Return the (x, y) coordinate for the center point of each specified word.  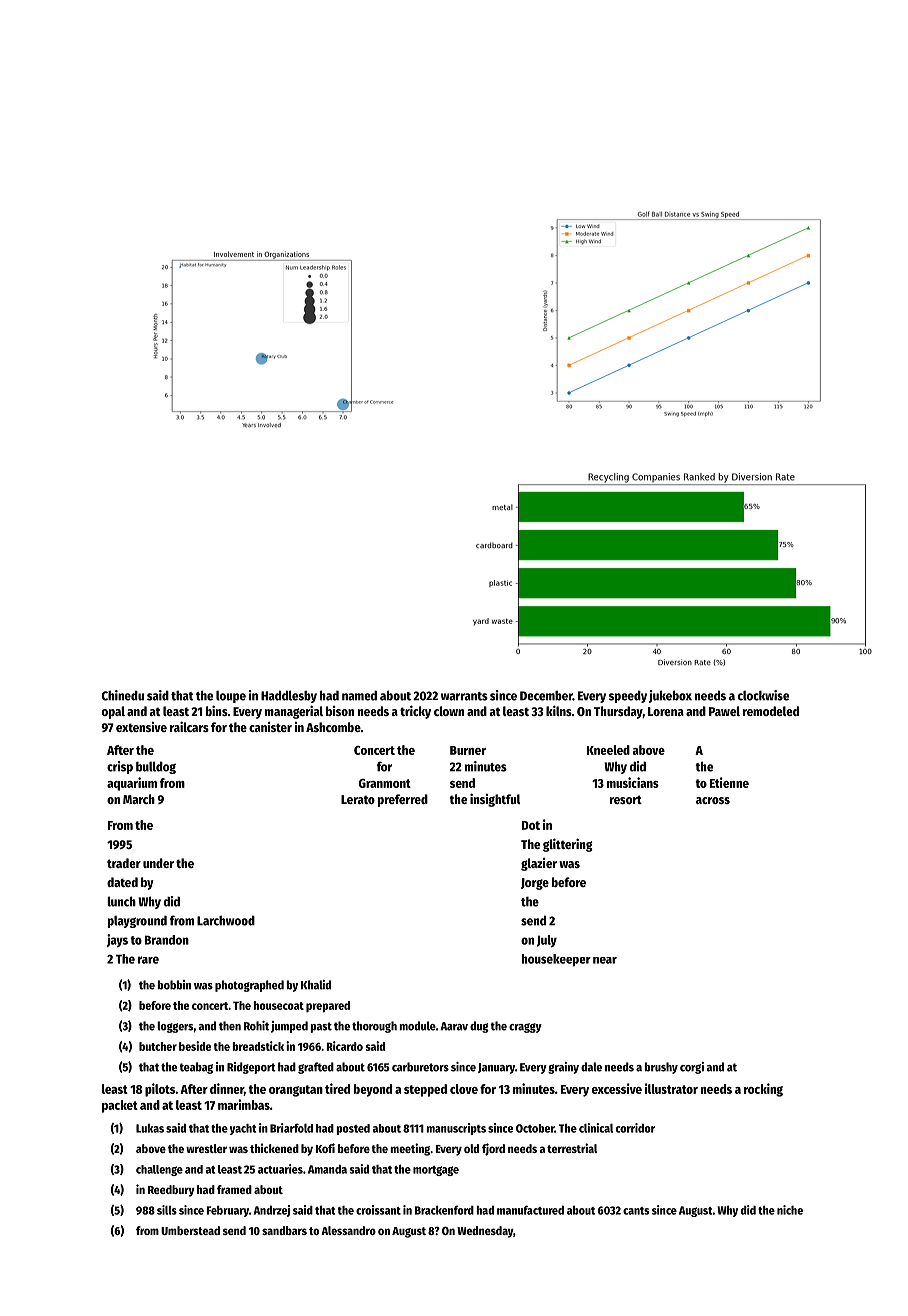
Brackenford (444, 1210)
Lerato (358, 799)
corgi (692, 1068)
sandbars (284, 1230)
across (713, 800)
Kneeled (608, 750)
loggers (175, 1027)
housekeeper (556, 960)
